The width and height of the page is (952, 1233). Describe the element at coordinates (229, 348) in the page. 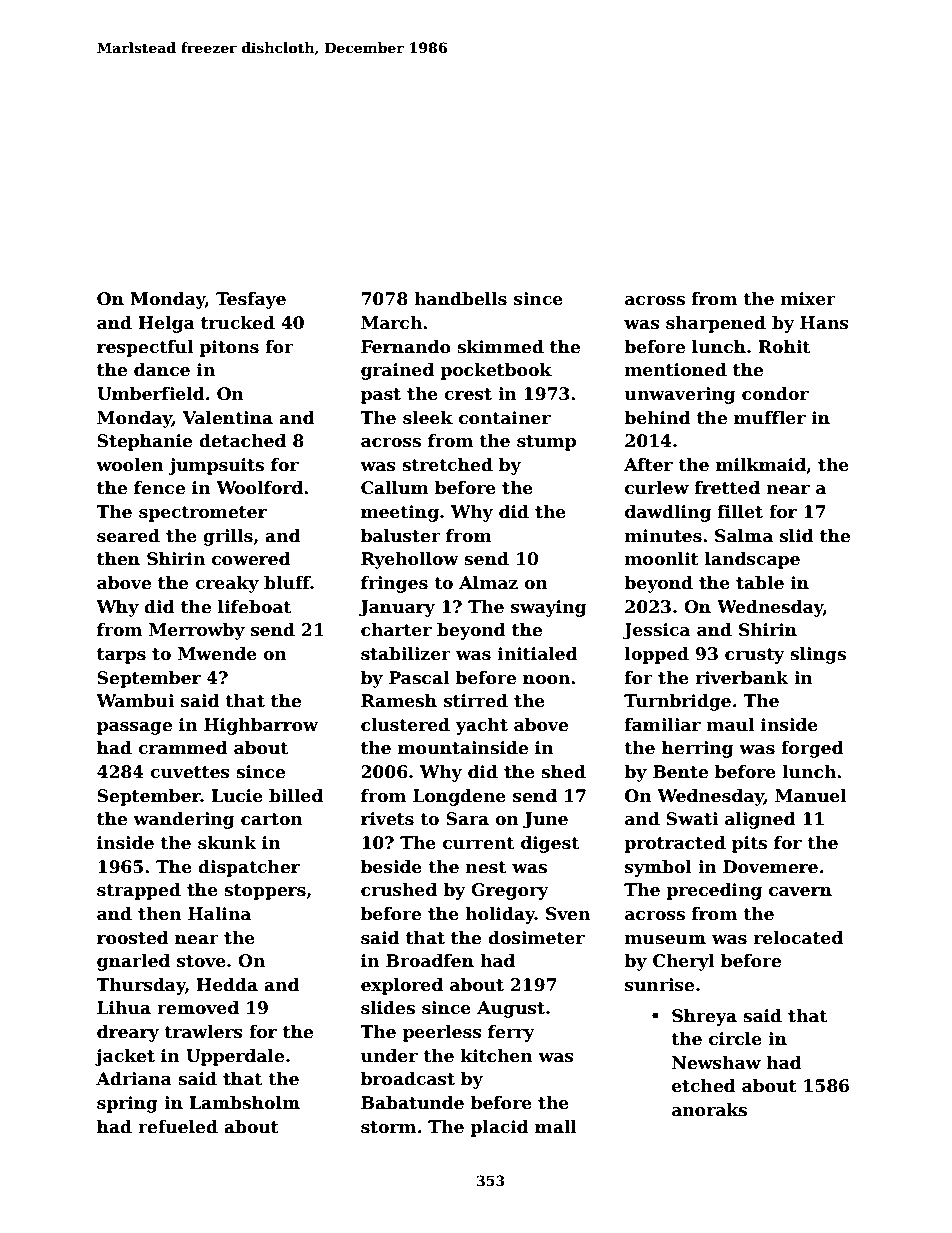

I see `pitons` at that location.
